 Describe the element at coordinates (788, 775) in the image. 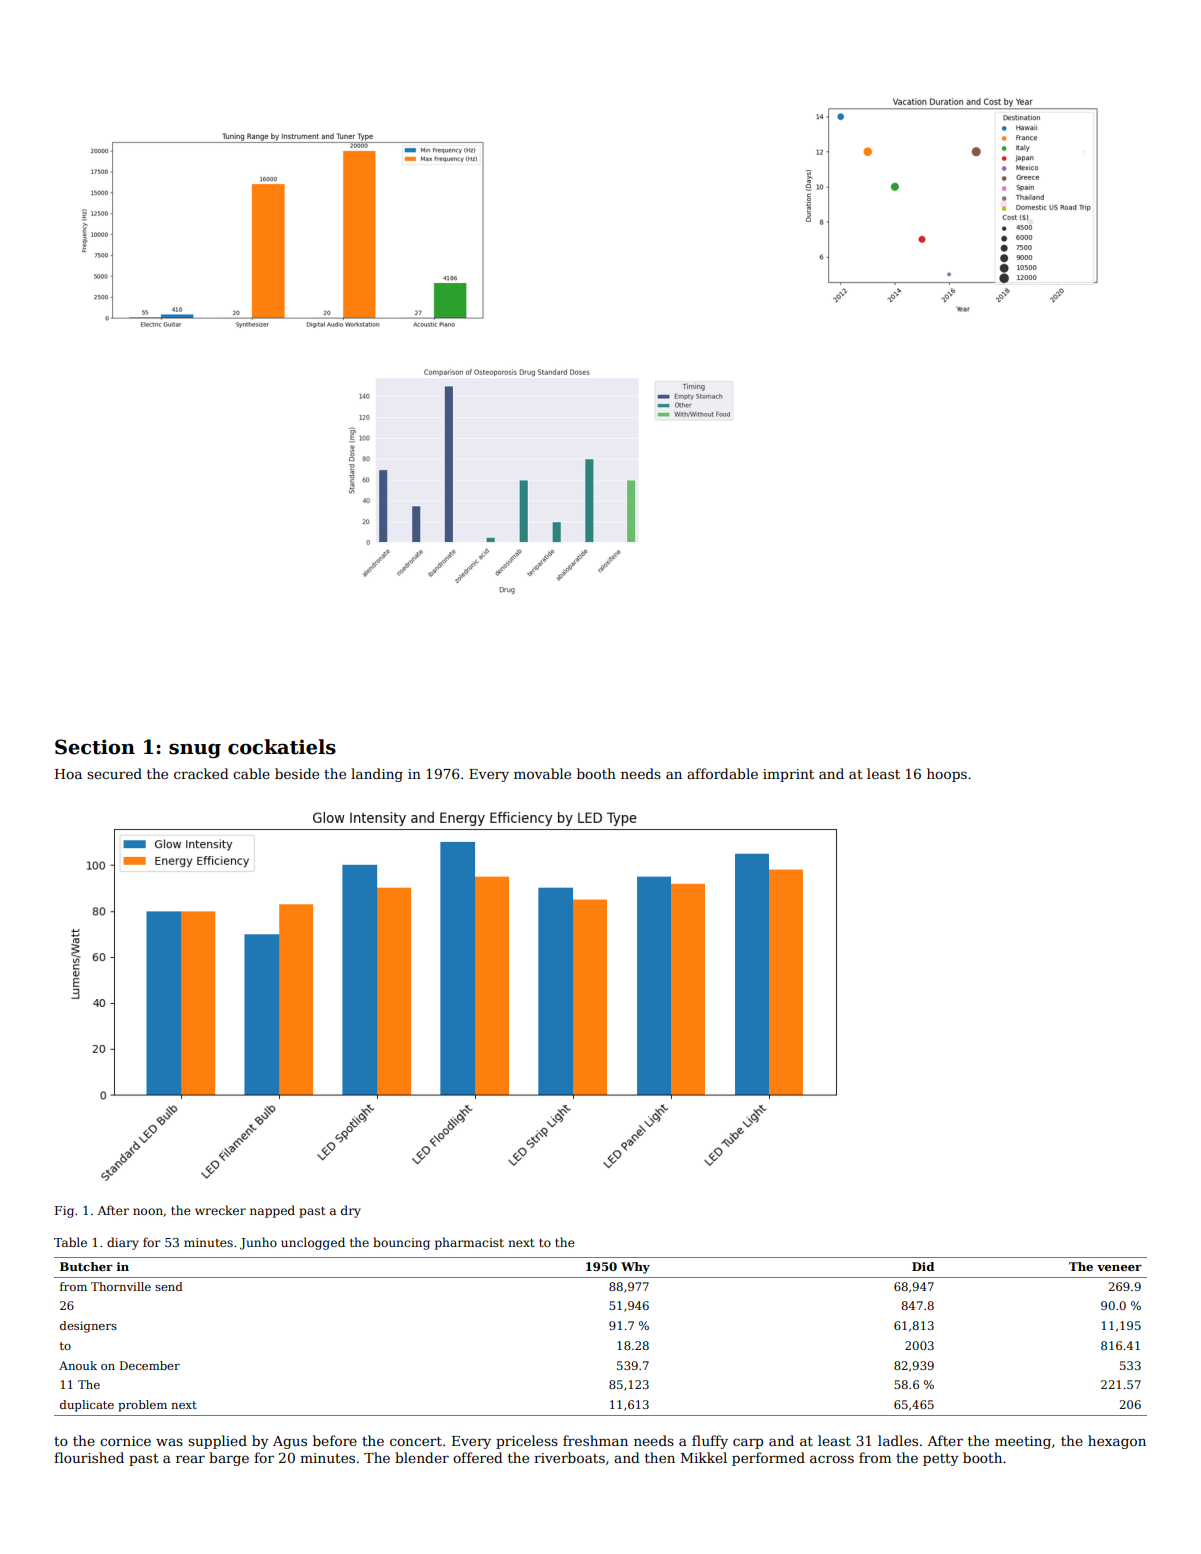

I see `imprint` at that location.
